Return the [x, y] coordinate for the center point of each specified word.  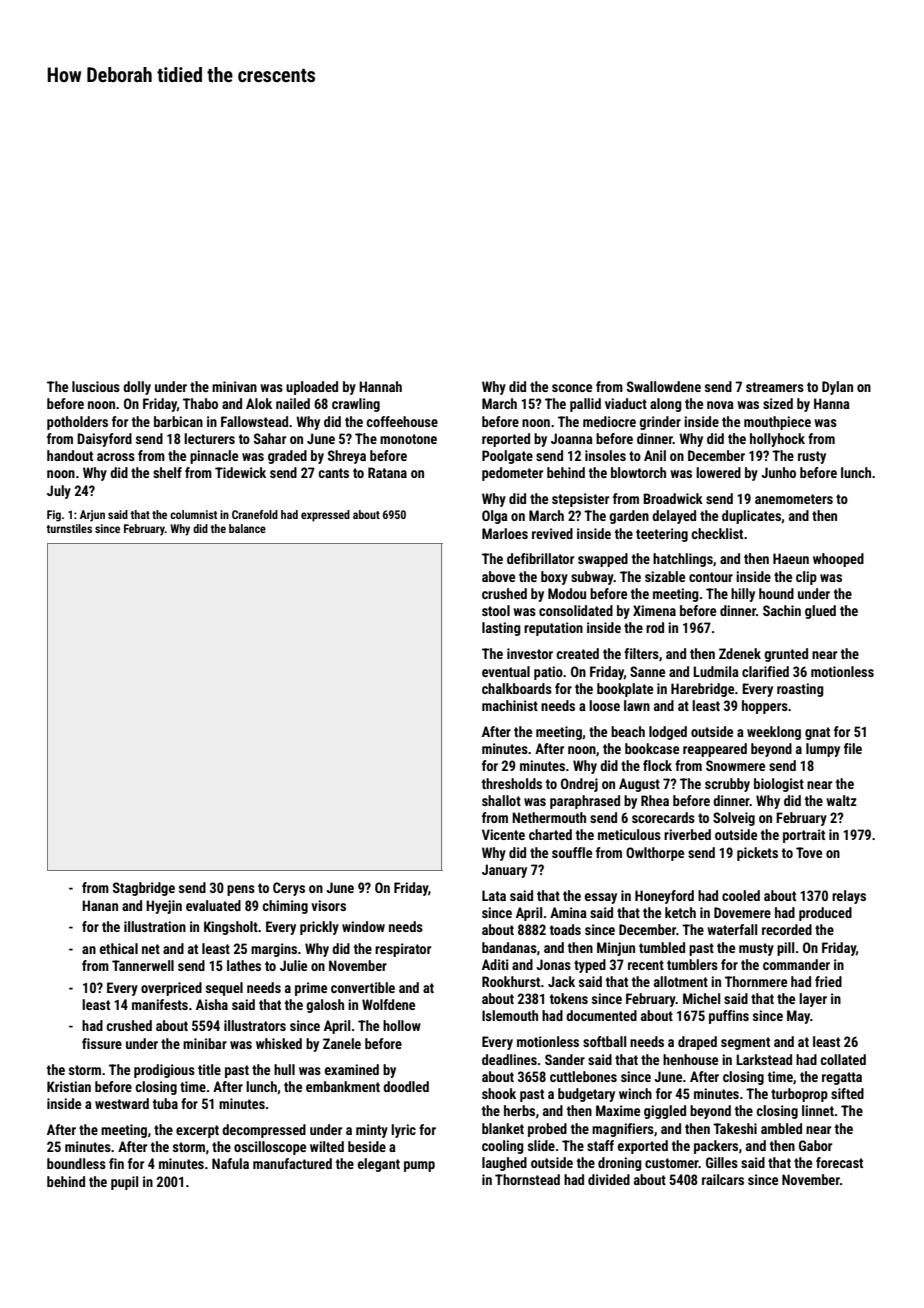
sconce [572, 388]
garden [629, 517]
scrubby [727, 785]
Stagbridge [144, 889]
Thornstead [527, 1179]
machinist [510, 705]
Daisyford [104, 440]
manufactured [292, 1163]
